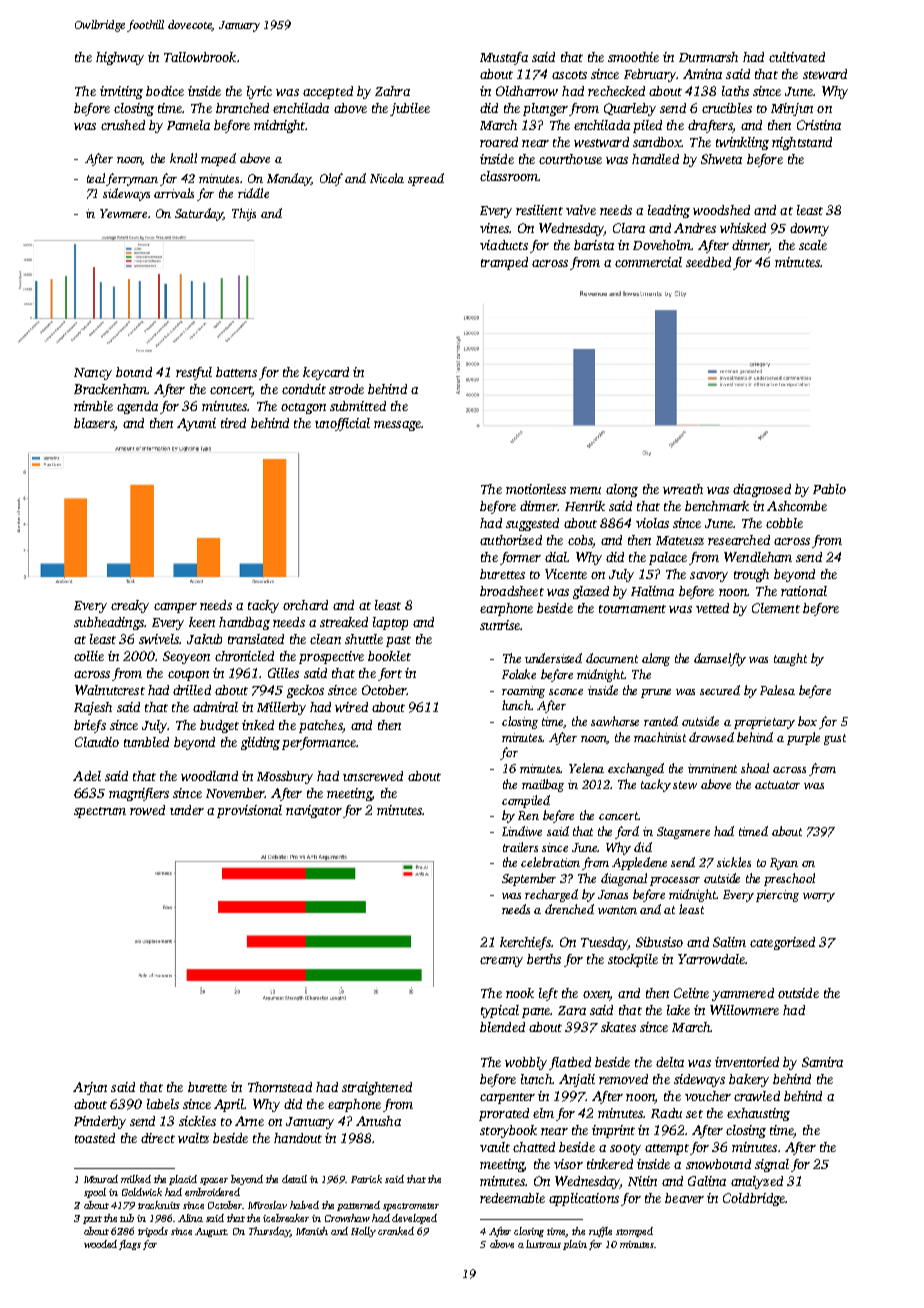  I want to click on battens, so click(236, 372).
